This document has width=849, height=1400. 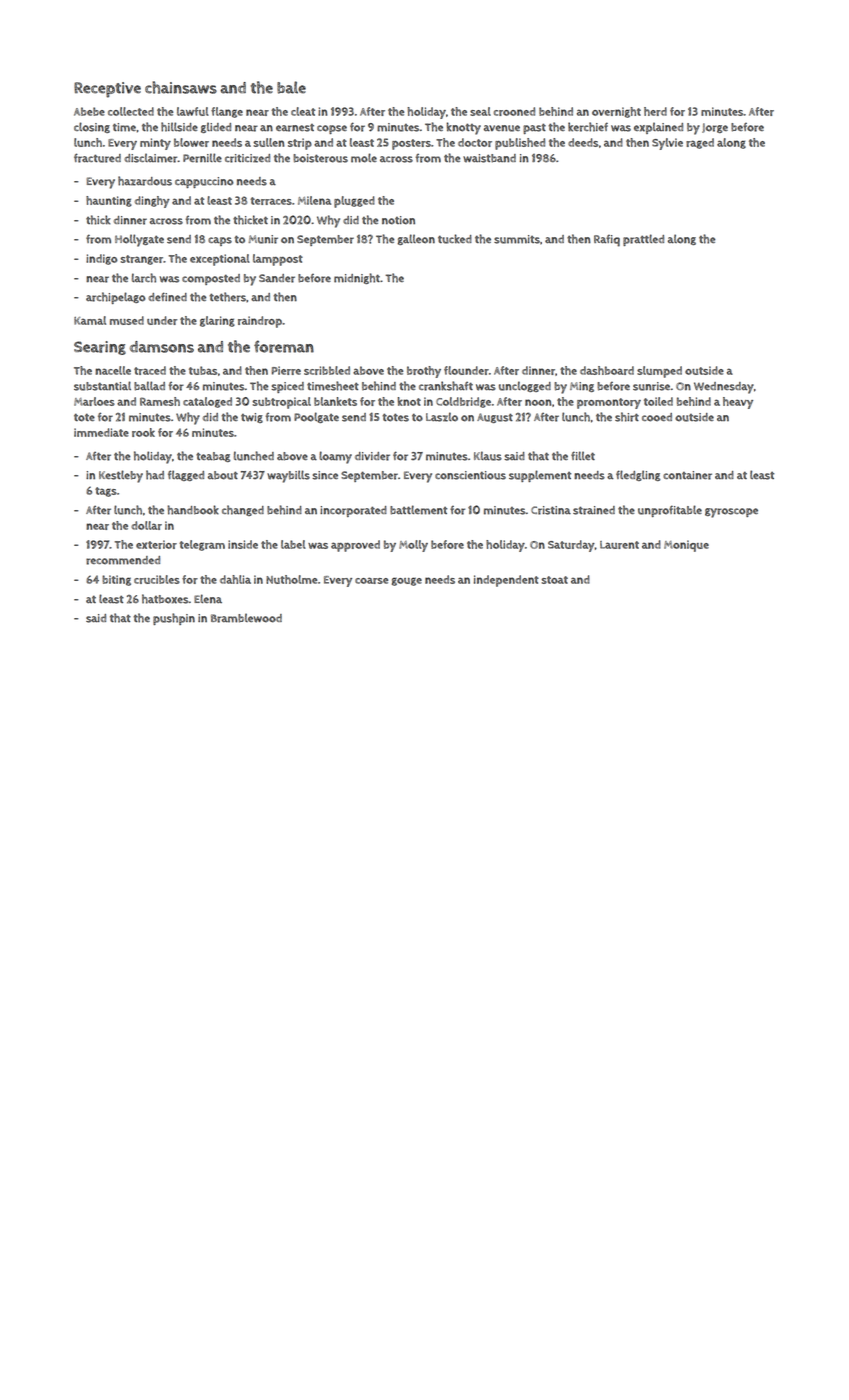 What do you see at coordinates (619, 545) in the document?
I see `Laurent` at bounding box center [619, 545].
